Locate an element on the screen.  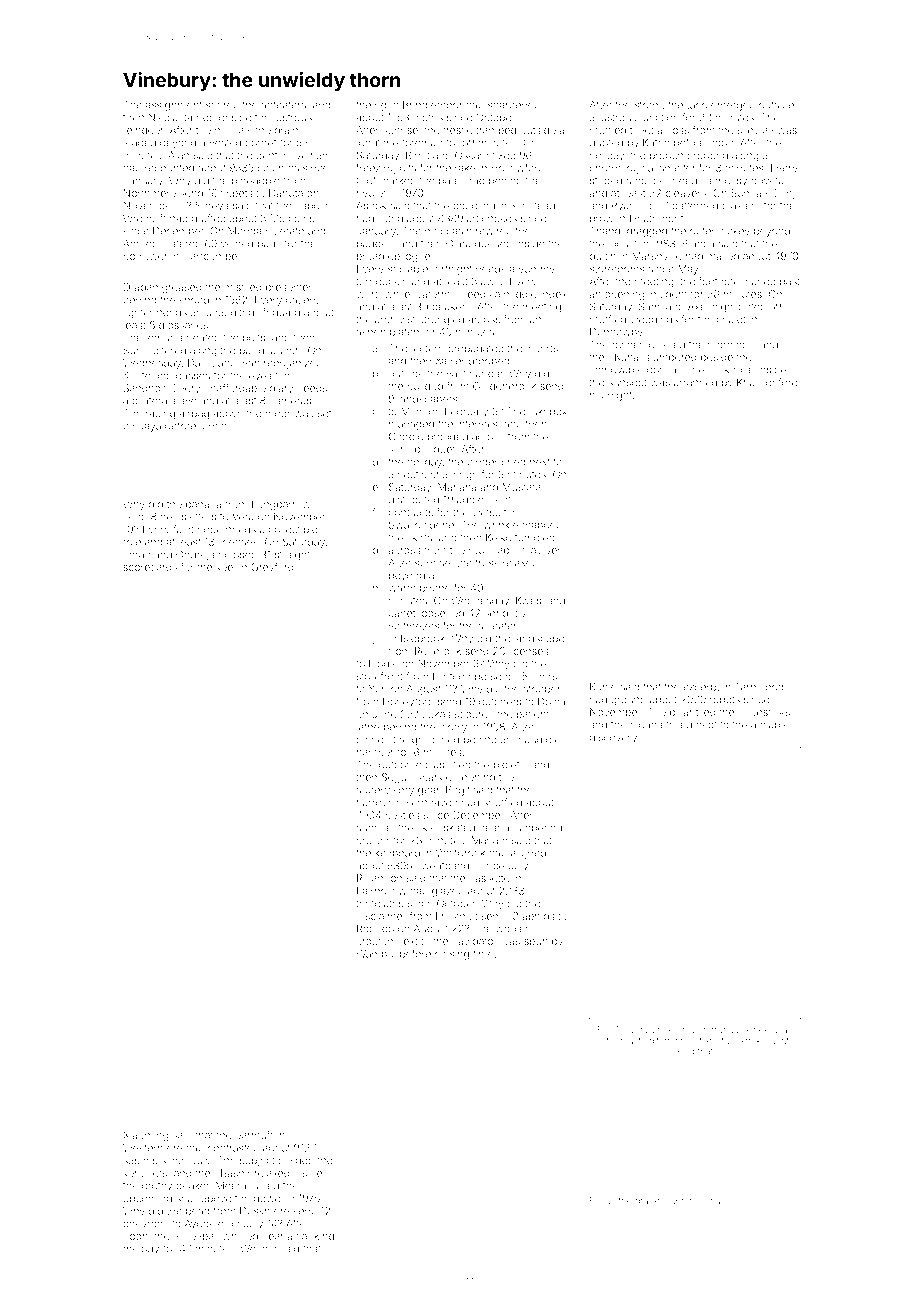
autumnal is located at coordinates (615, 1040).
